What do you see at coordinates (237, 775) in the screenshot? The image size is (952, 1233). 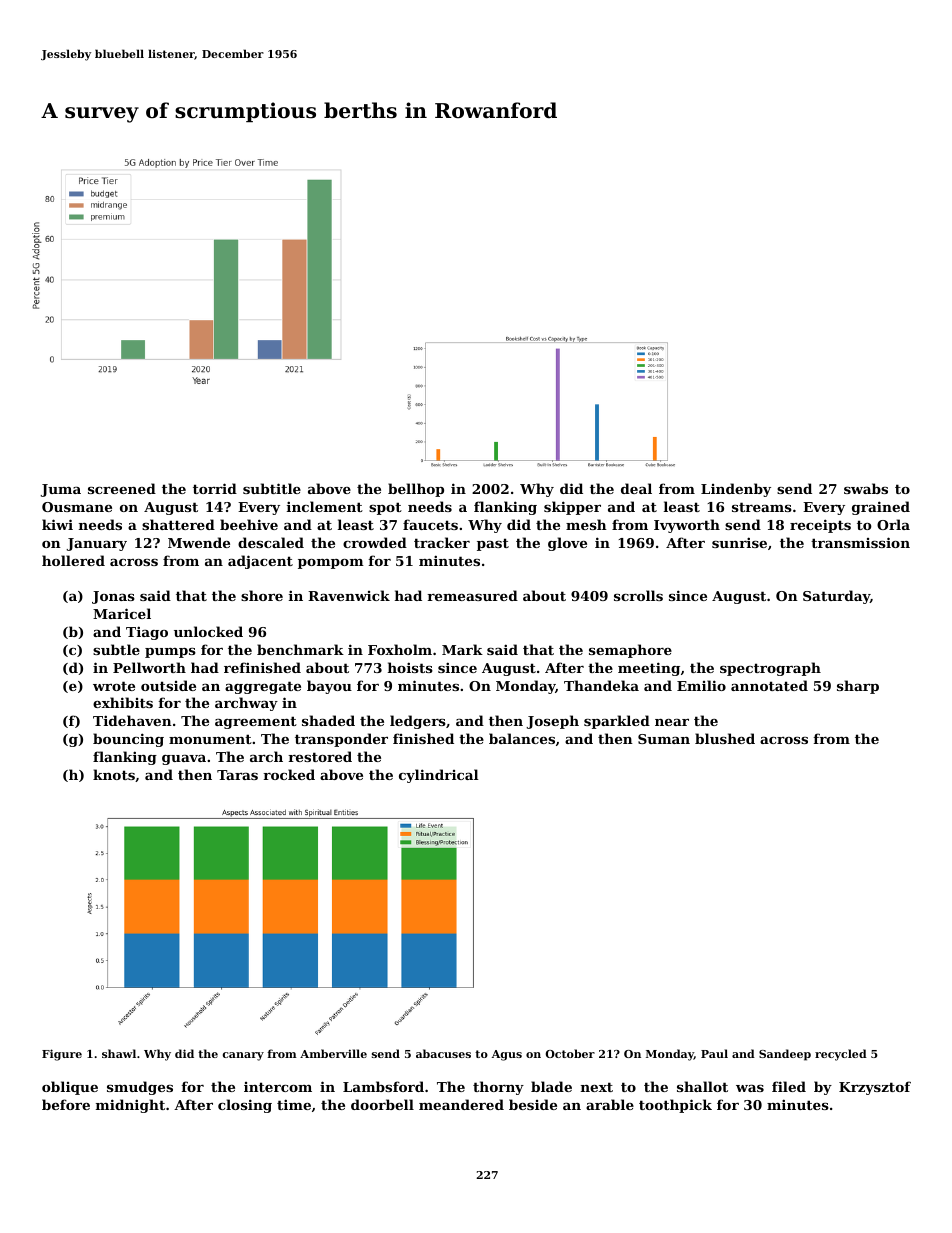 I see `Taras` at bounding box center [237, 775].
